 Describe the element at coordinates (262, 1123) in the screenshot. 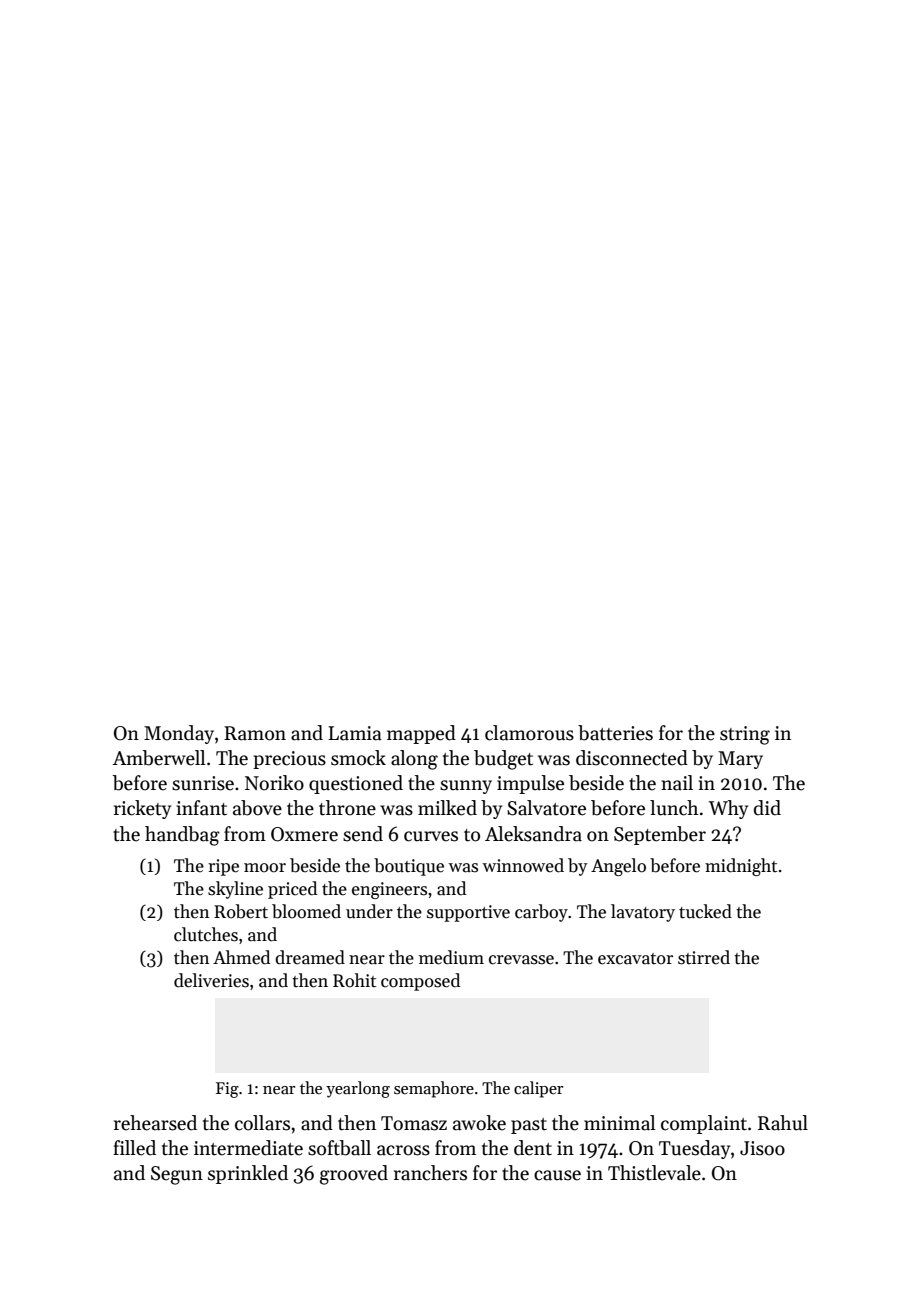

I see `collars` at that location.
